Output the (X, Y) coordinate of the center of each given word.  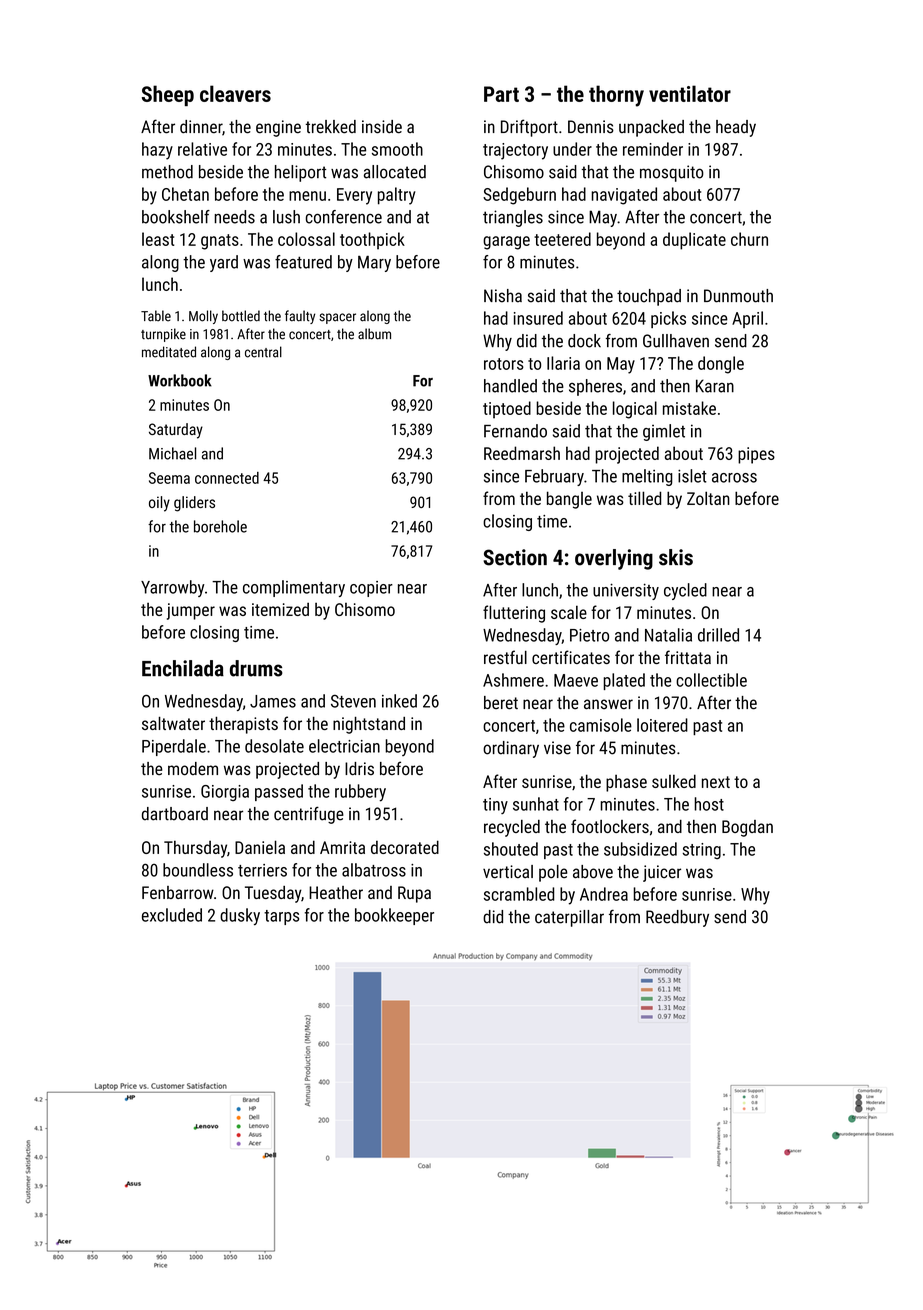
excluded (172, 915)
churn (749, 239)
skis (676, 557)
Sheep (168, 95)
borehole (220, 526)
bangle (569, 500)
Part (501, 94)
